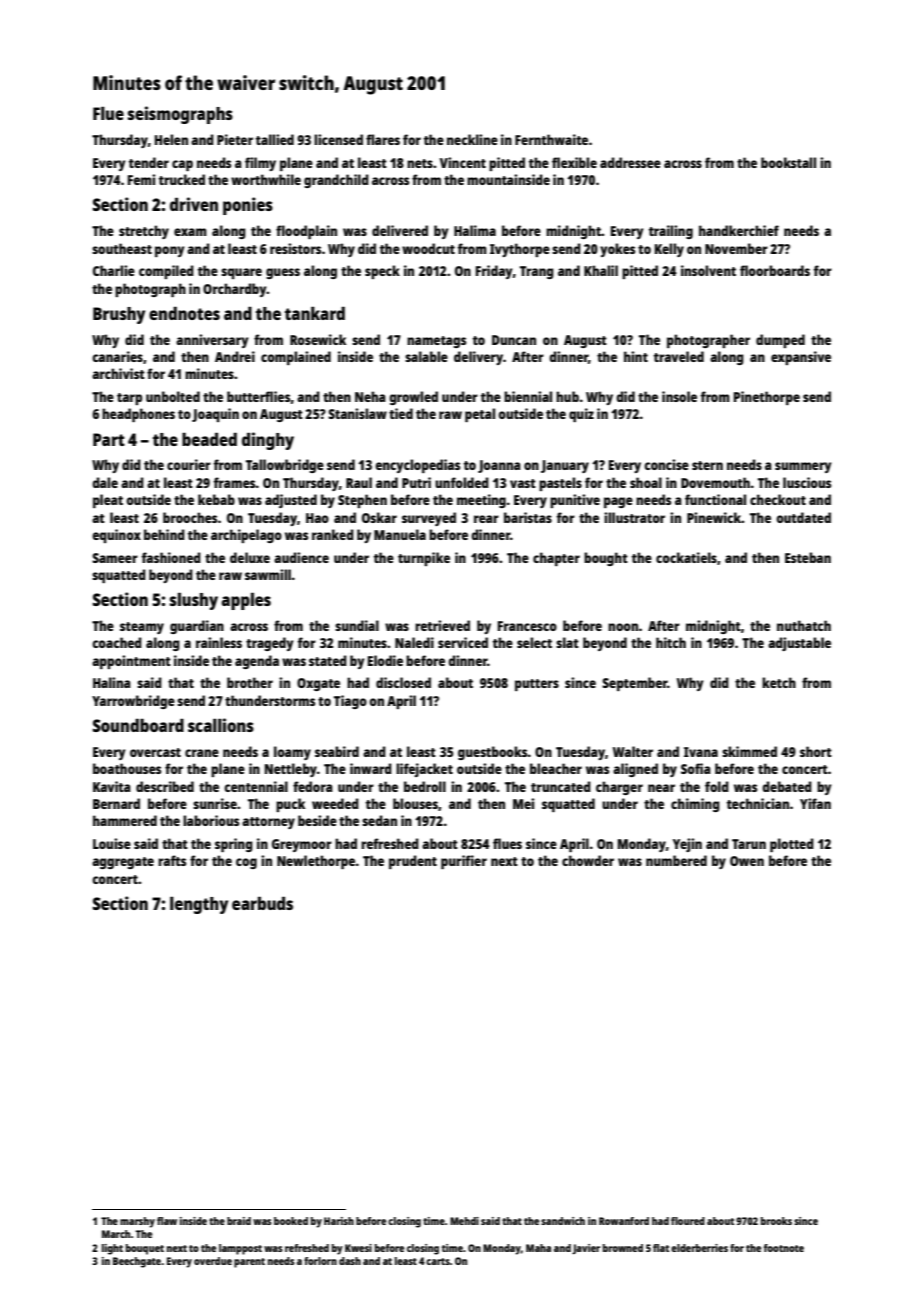 The image size is (924, 1308). I want to click on brooks, so click(776, 1221).
